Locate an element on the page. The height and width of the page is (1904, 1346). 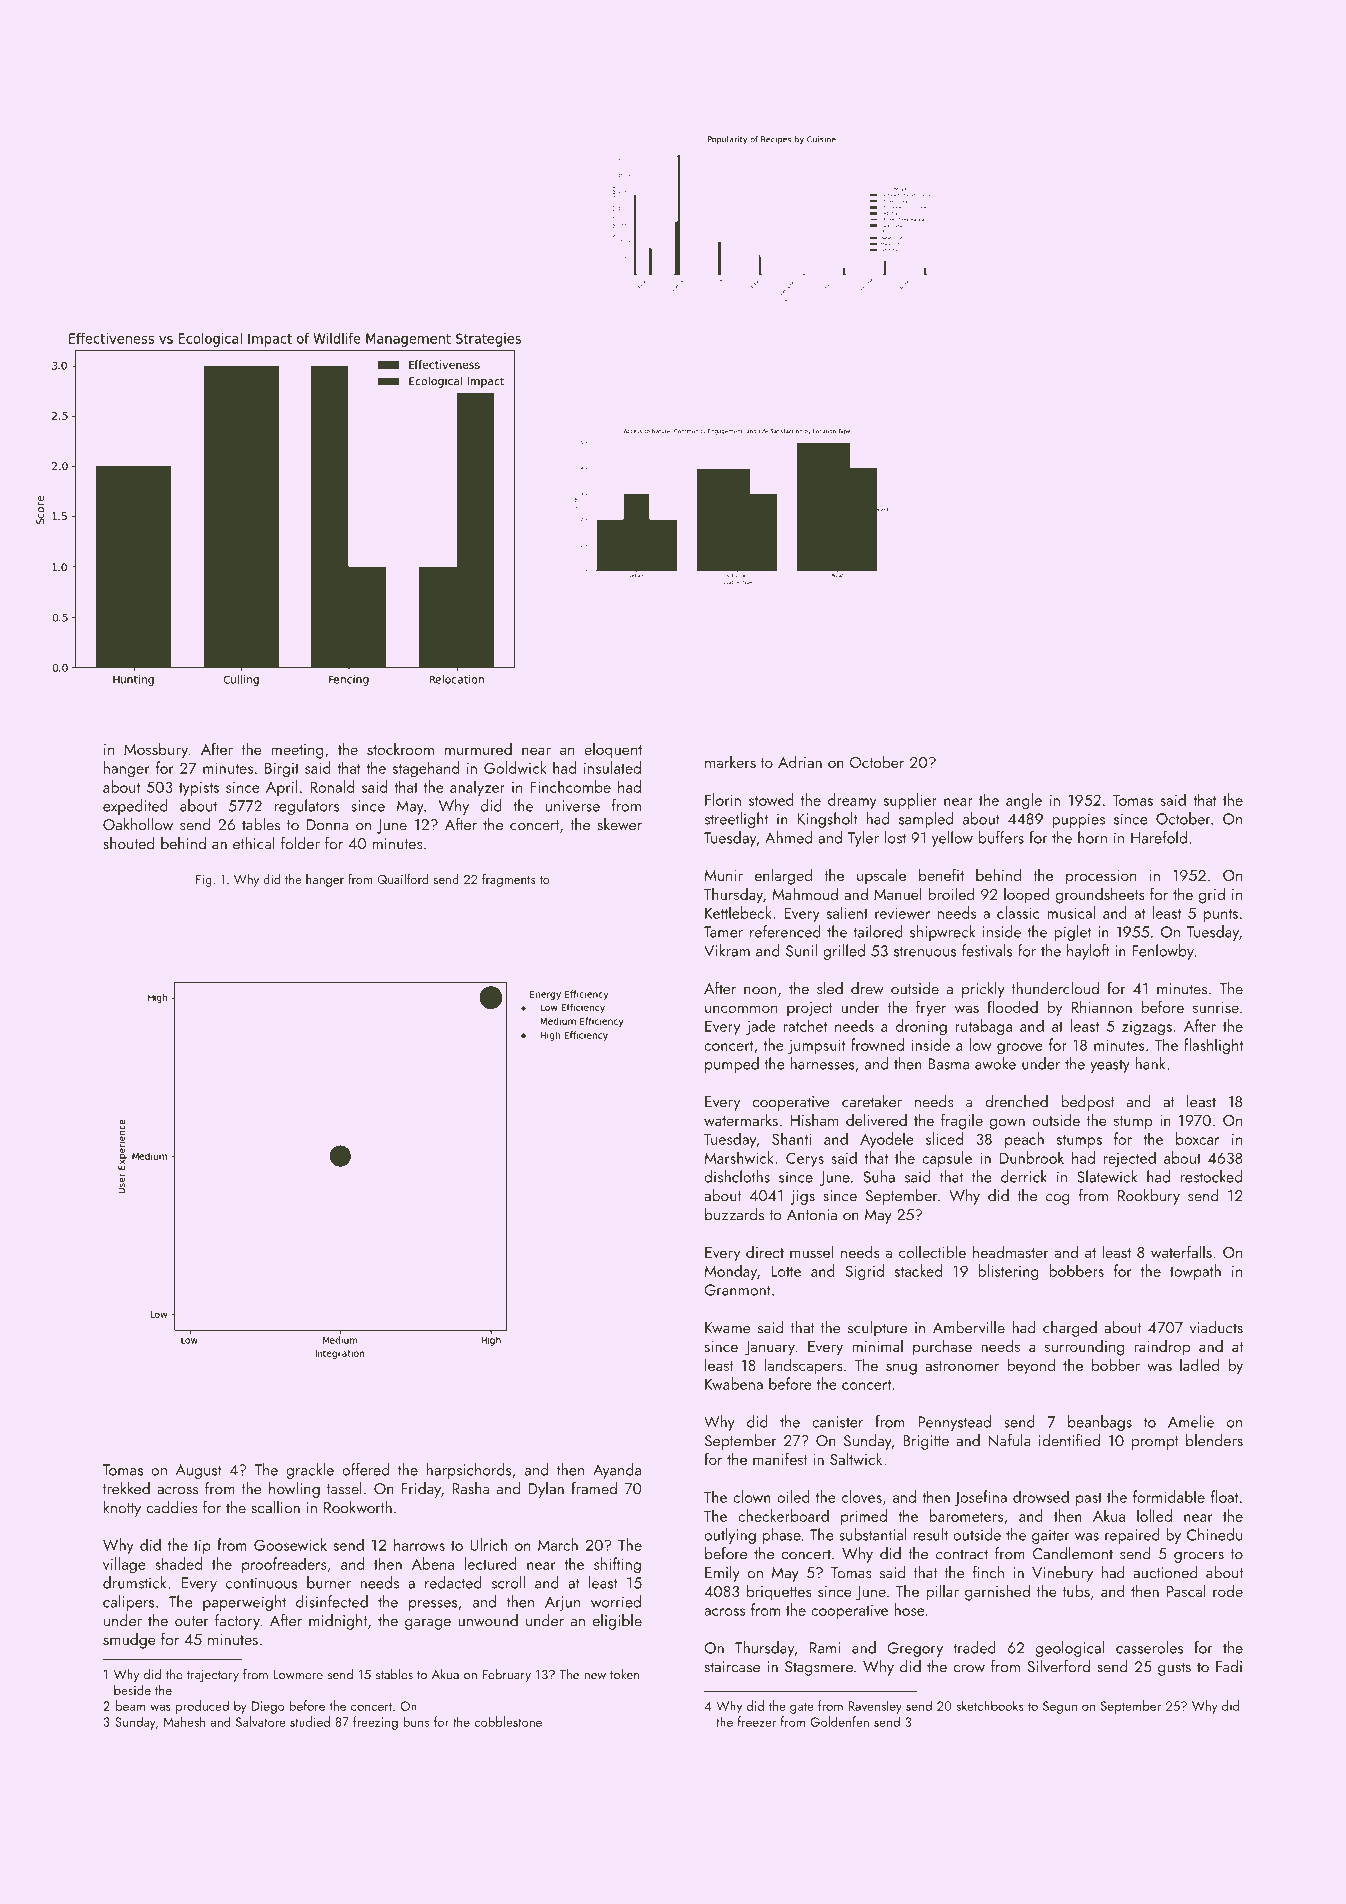
trekked is located at coordinates (126, 1488).
